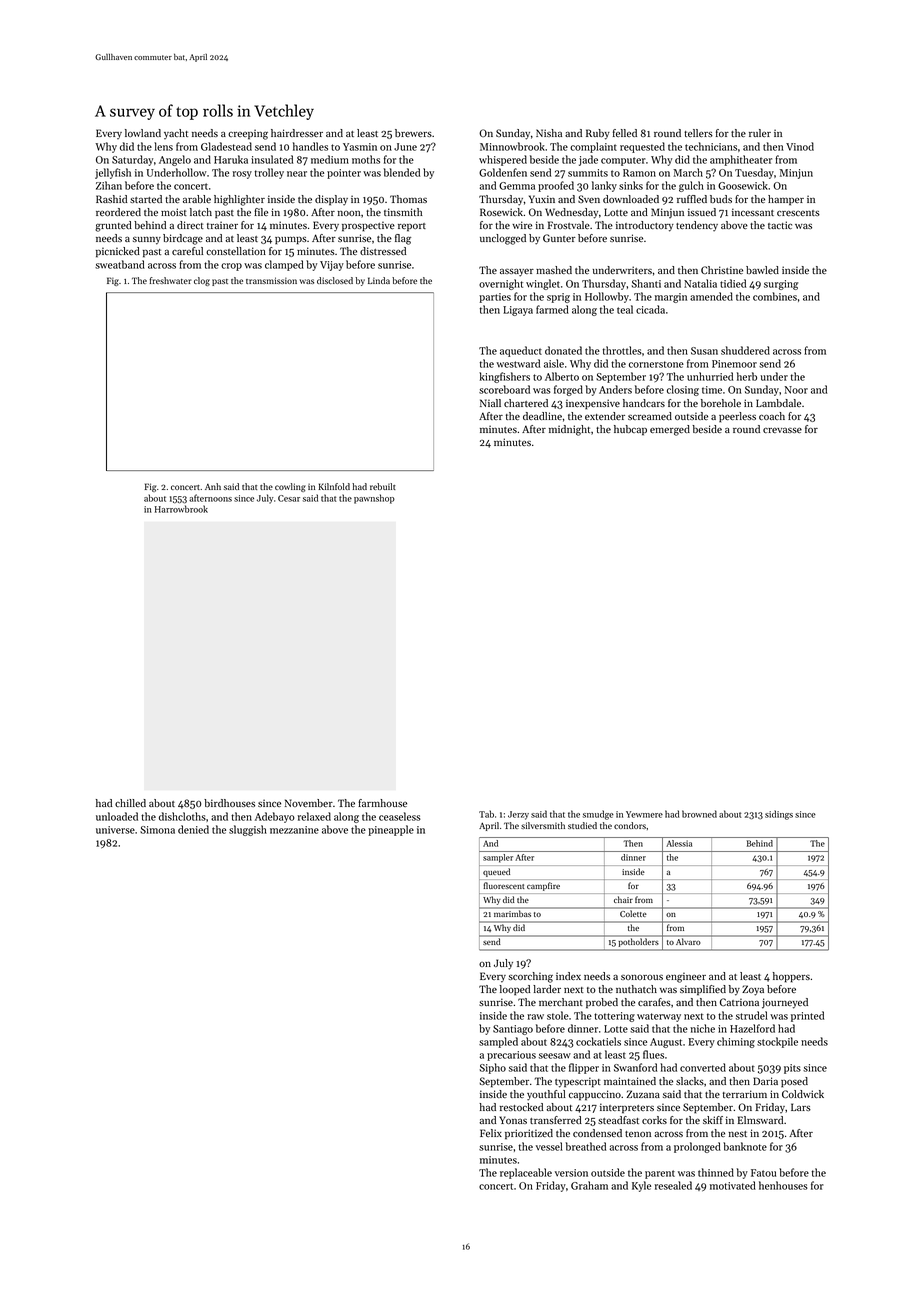 This screenshot has width=924, height=1308. What do you see at coordinates (297, 174) in the screenshot?
I see `near` at bounding box center [297, 174].
